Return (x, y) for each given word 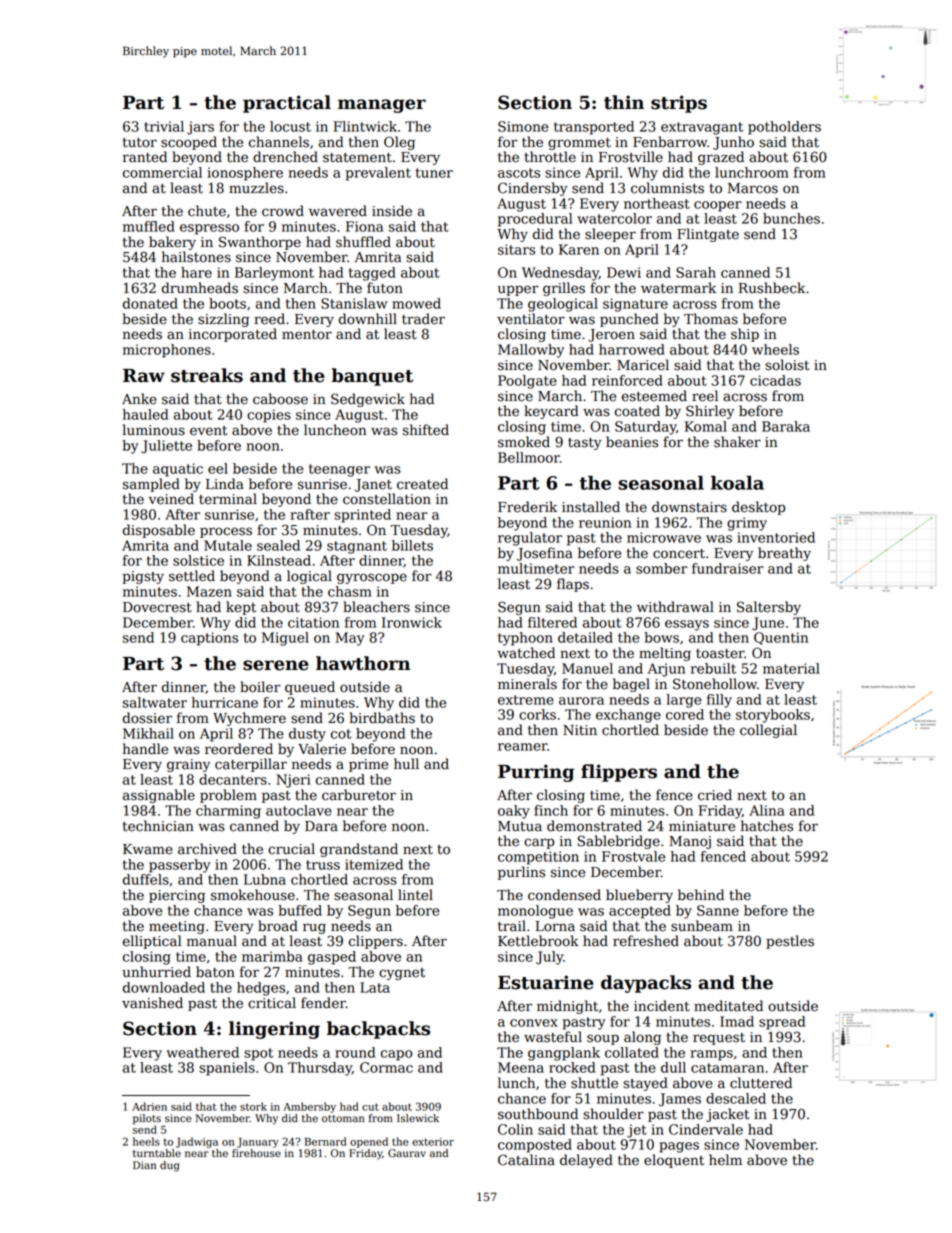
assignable (159, 796)
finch (551, 810)
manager (382, 106)
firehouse (256, 1153)
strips (679, 104)
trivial (164, 126)
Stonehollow (715, 684)
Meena (521, 1067)
